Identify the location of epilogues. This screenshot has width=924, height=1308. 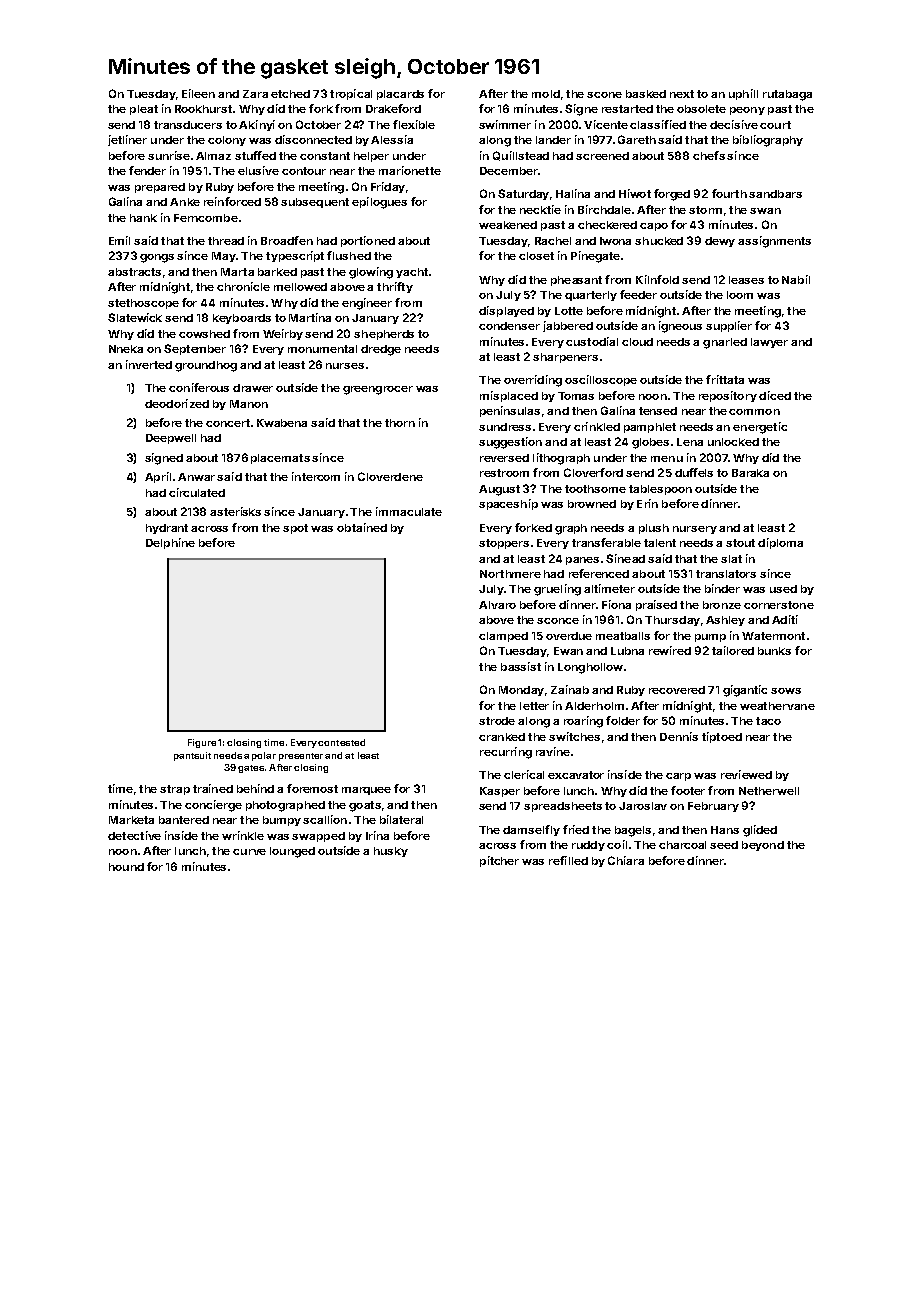
(379, 203).
